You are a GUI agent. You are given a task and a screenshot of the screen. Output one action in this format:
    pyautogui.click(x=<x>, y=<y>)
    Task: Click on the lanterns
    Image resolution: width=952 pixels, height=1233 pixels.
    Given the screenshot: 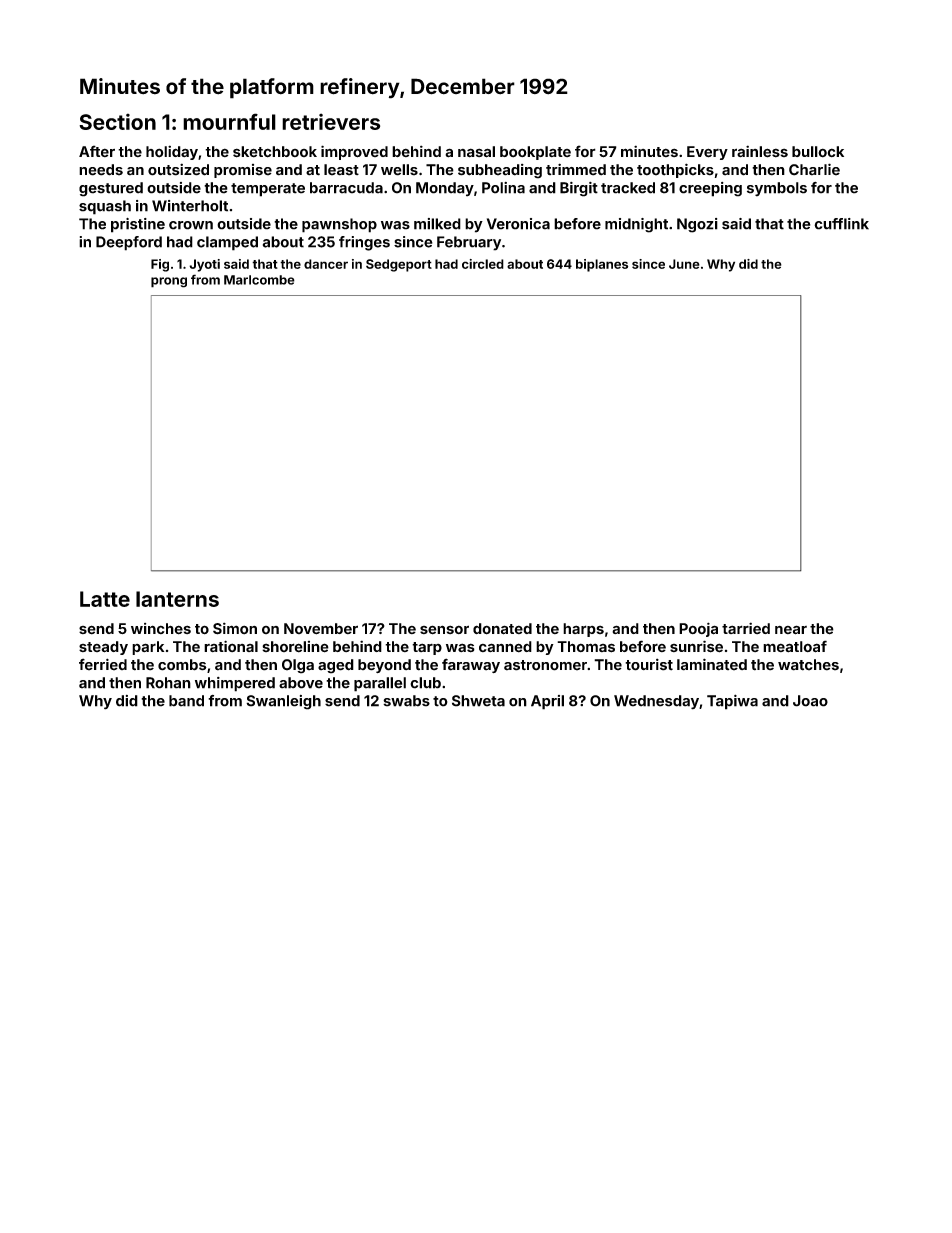 What is the action you would take?
    pyautogui.click(x=177, y=599)
